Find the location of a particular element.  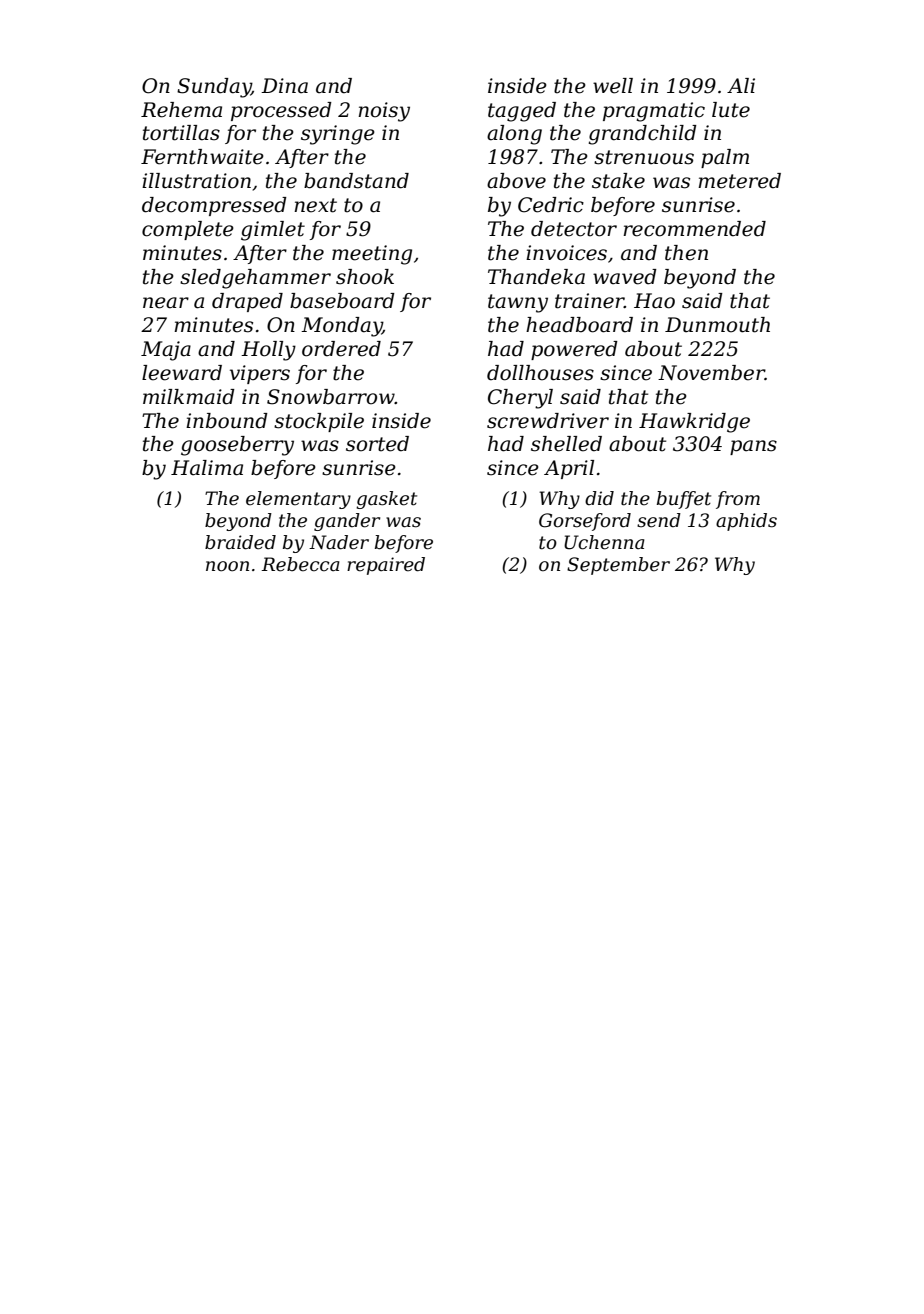

tagged is located at coordinates (522, 112).
